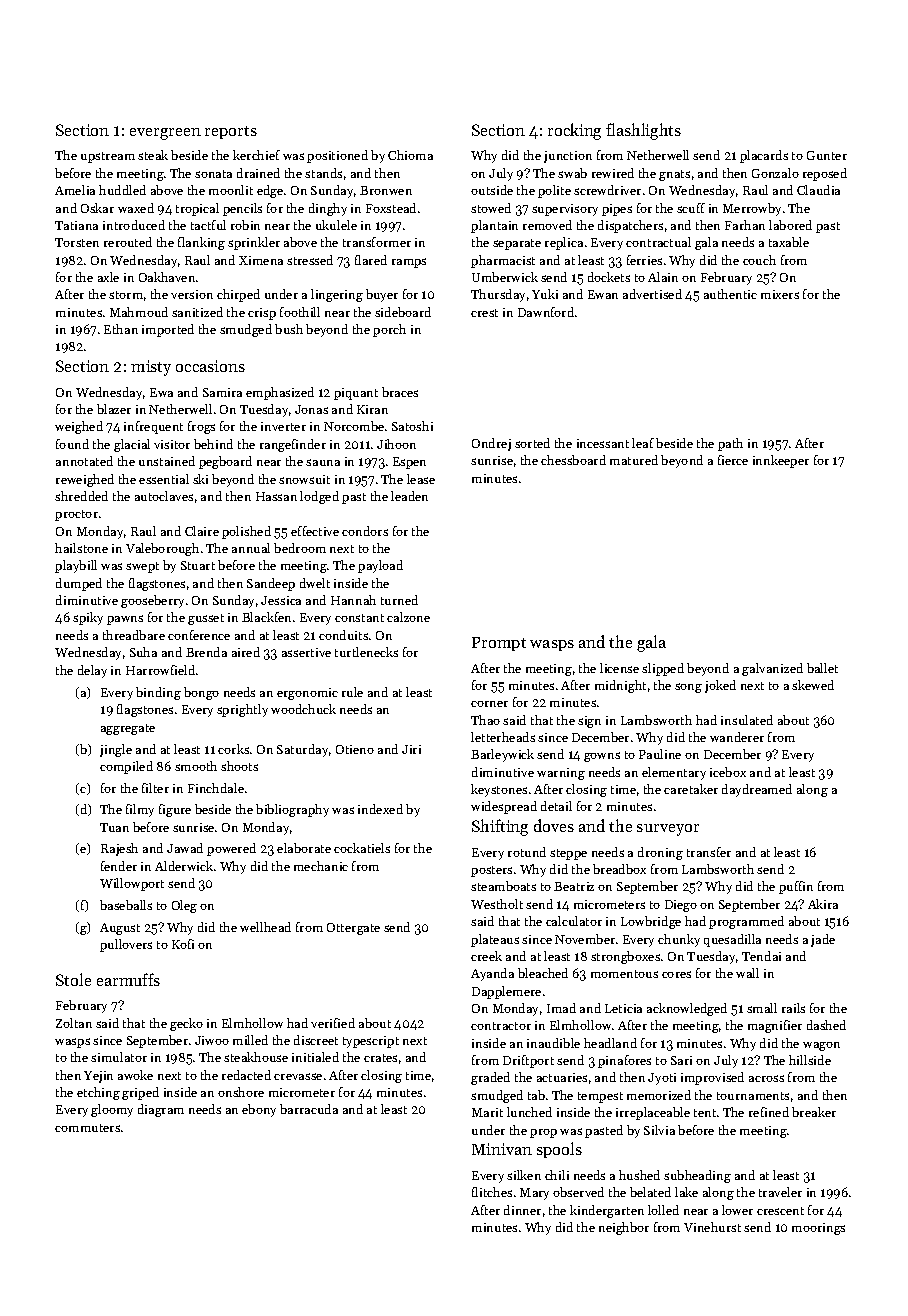  What do you see at coordinates (87, 1128) in the screenshot?
I see `commuters` at bounding box center [87, 1128].
